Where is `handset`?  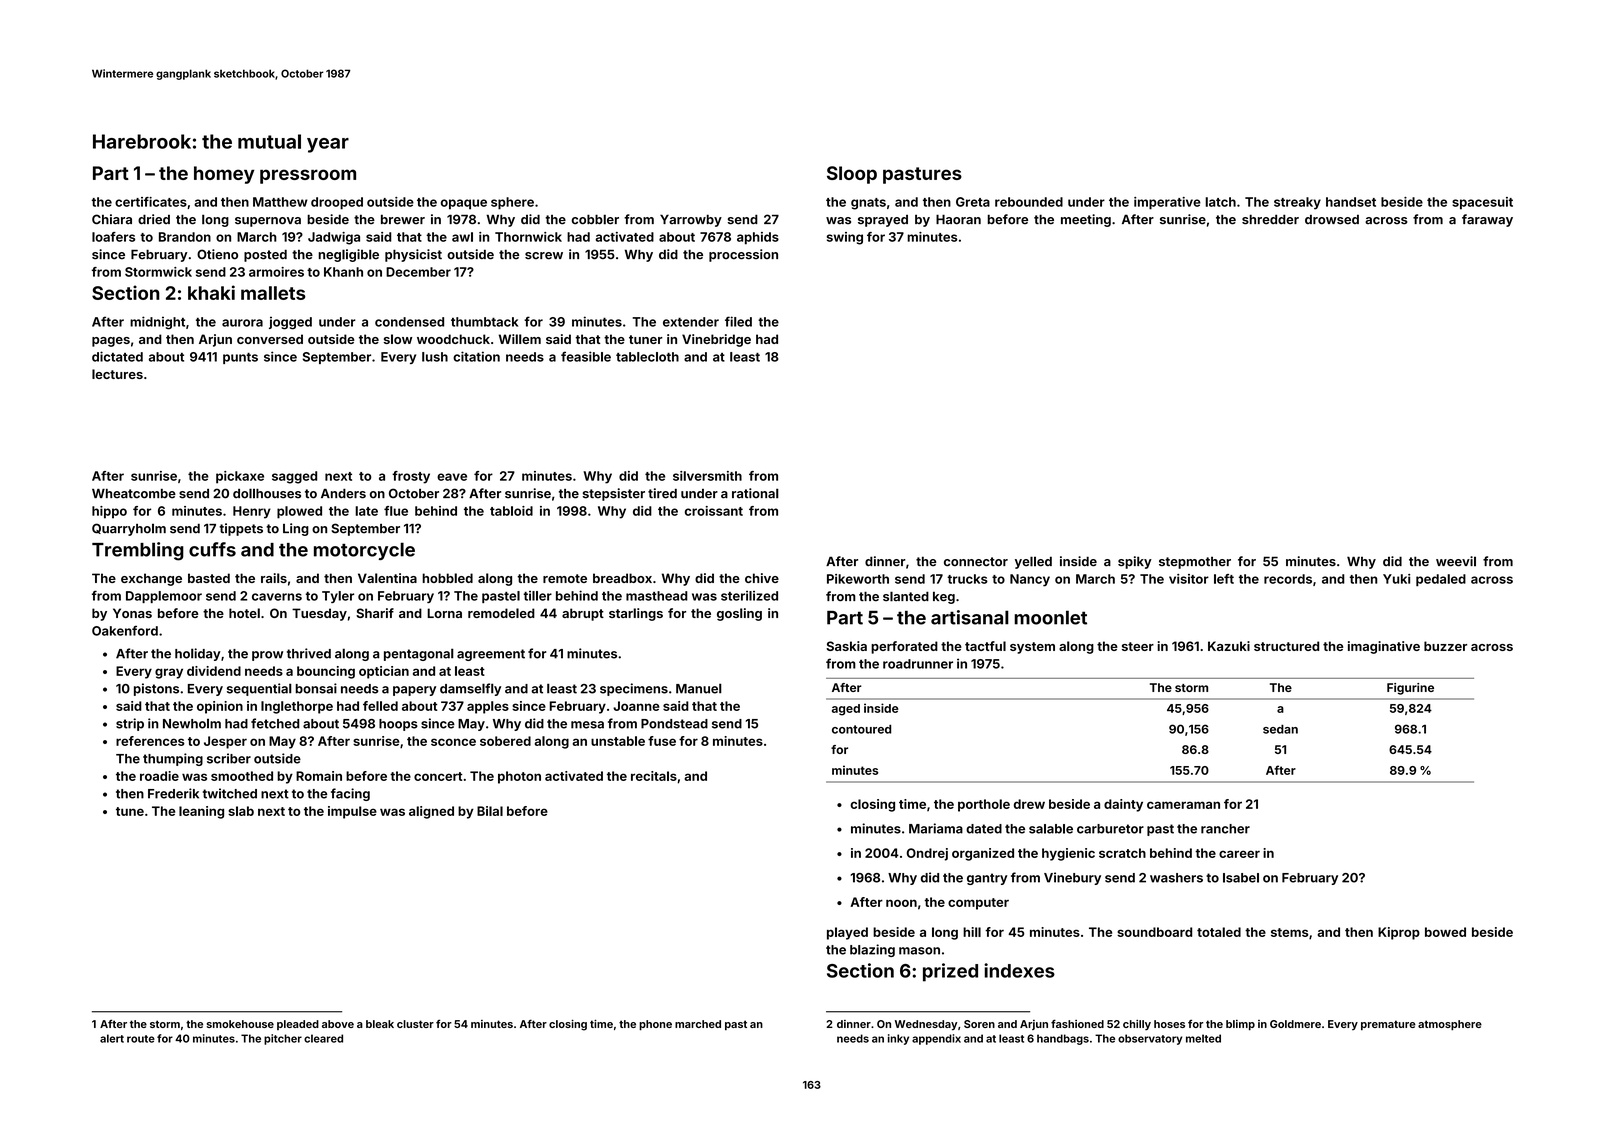 handset is located at coordinates (1351, 202).
